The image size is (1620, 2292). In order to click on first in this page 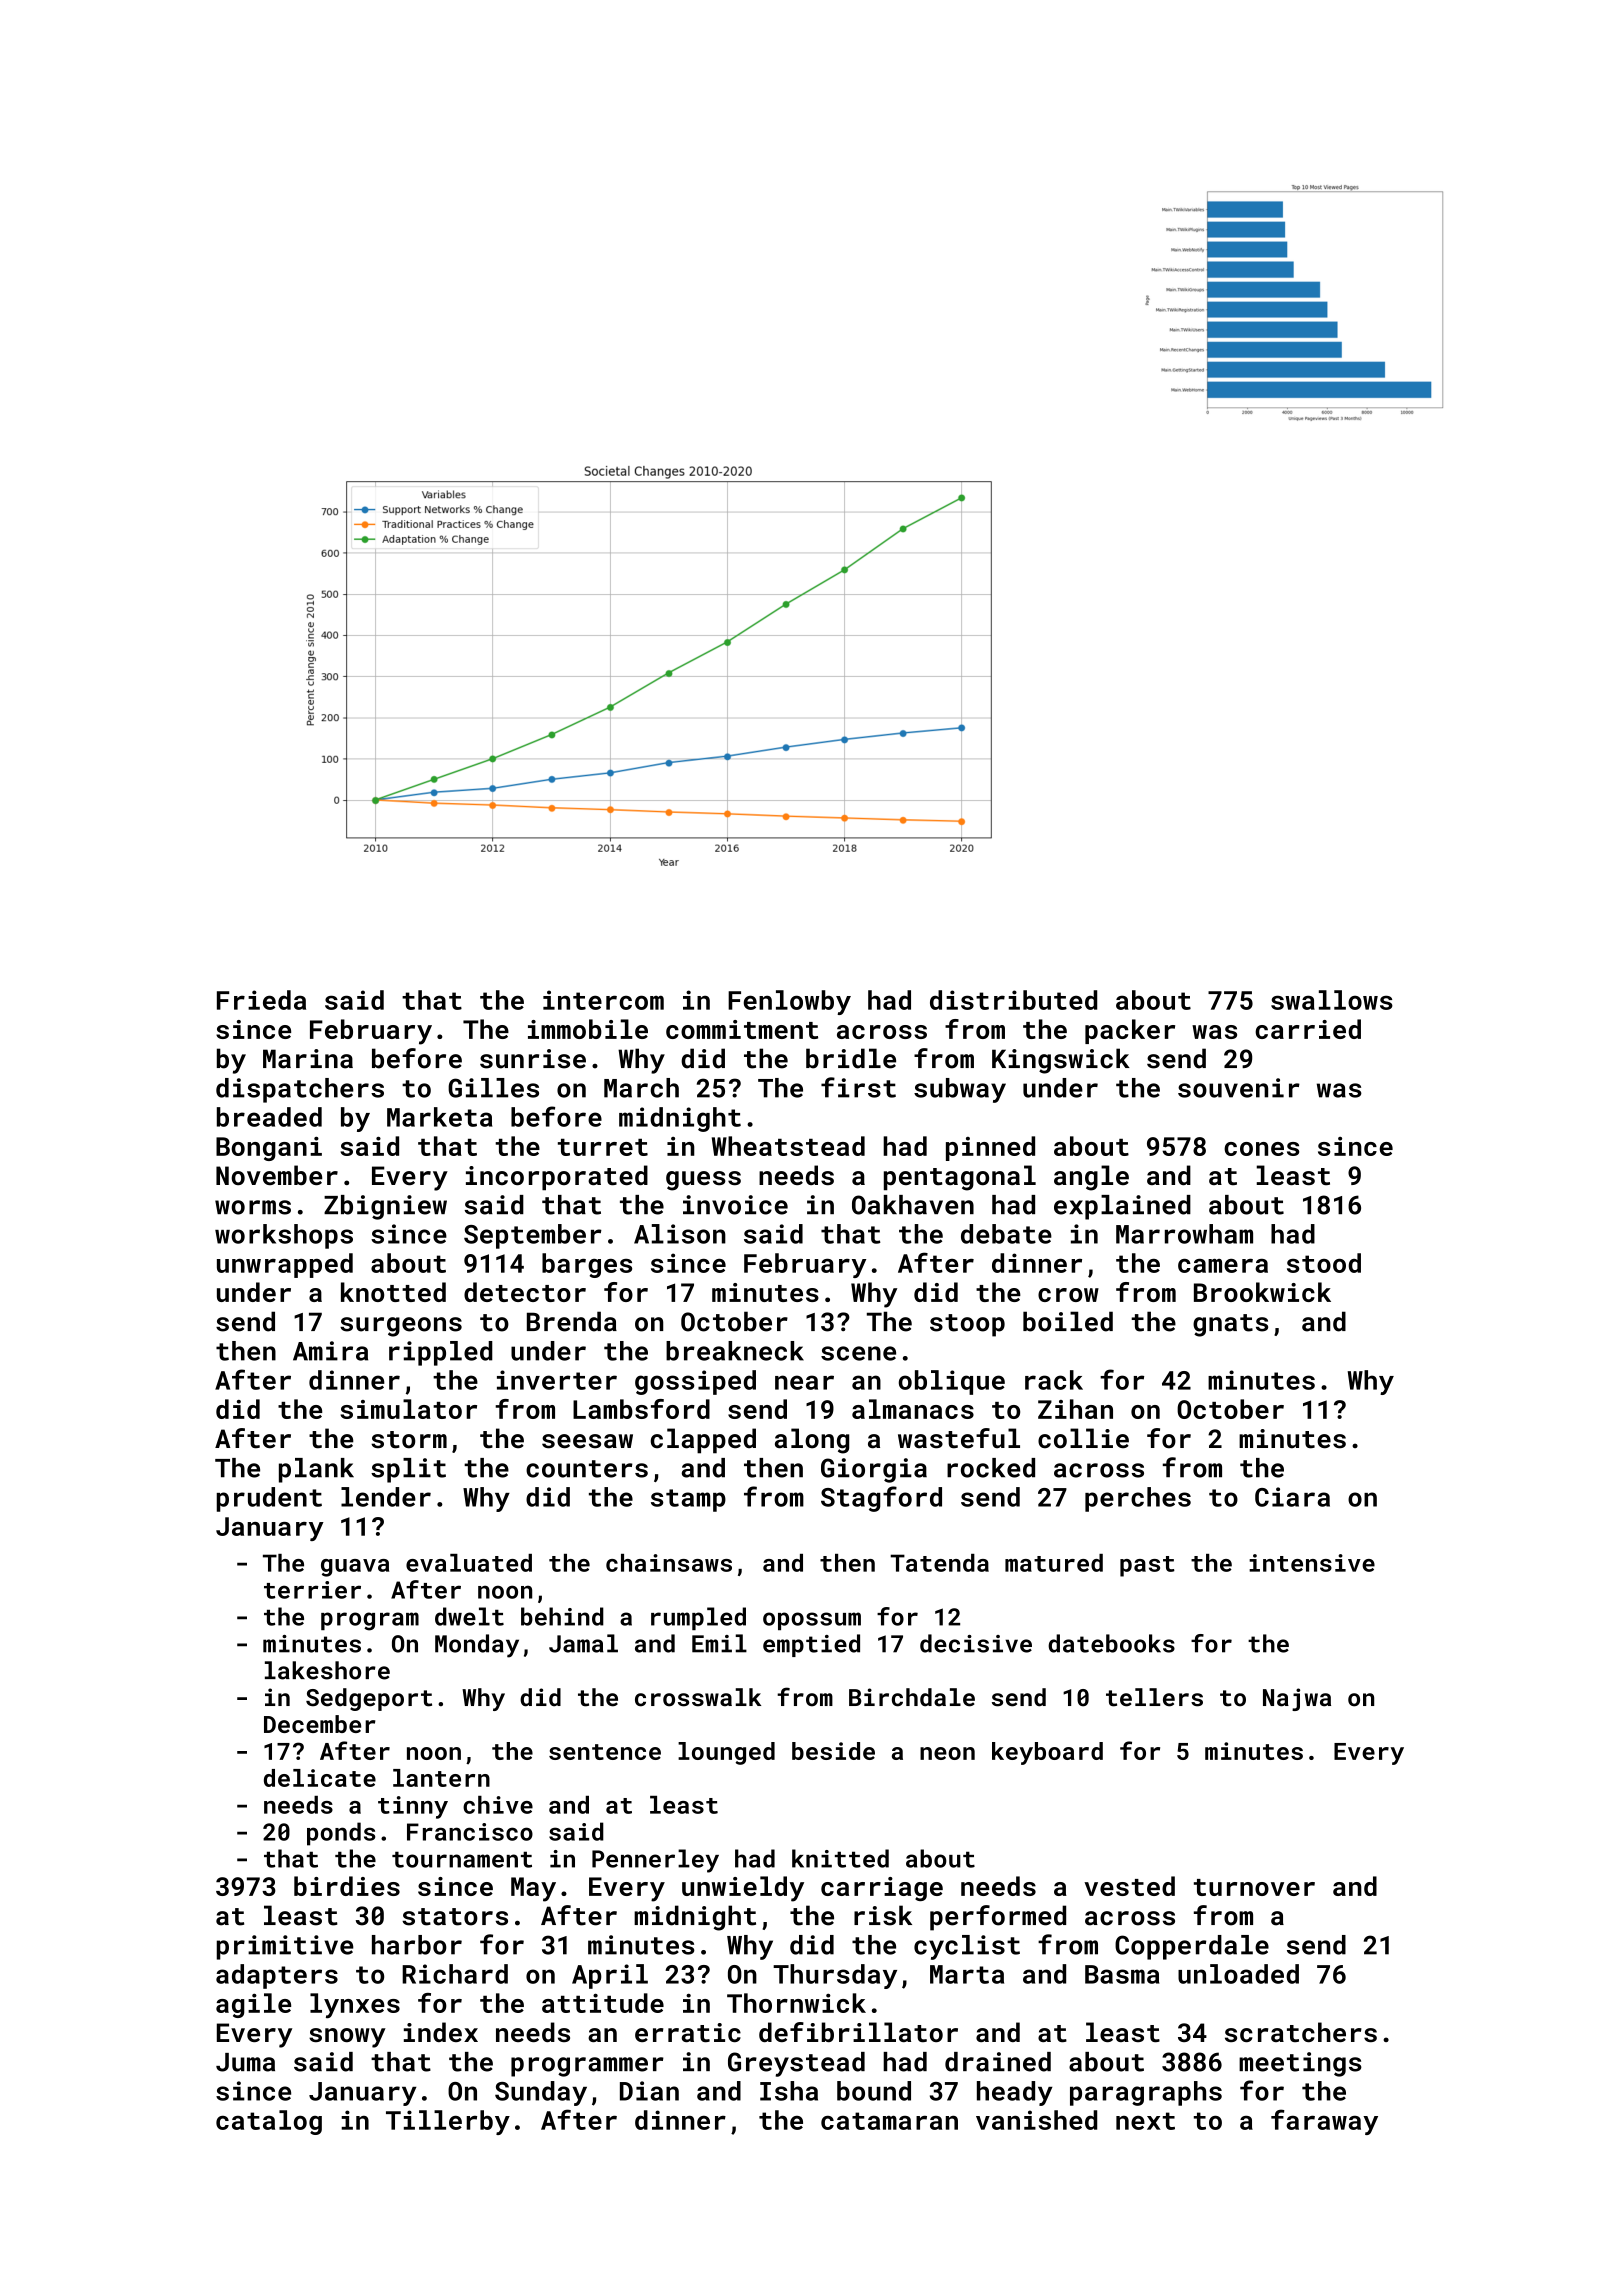, I will do `click(858, 1087)`.
